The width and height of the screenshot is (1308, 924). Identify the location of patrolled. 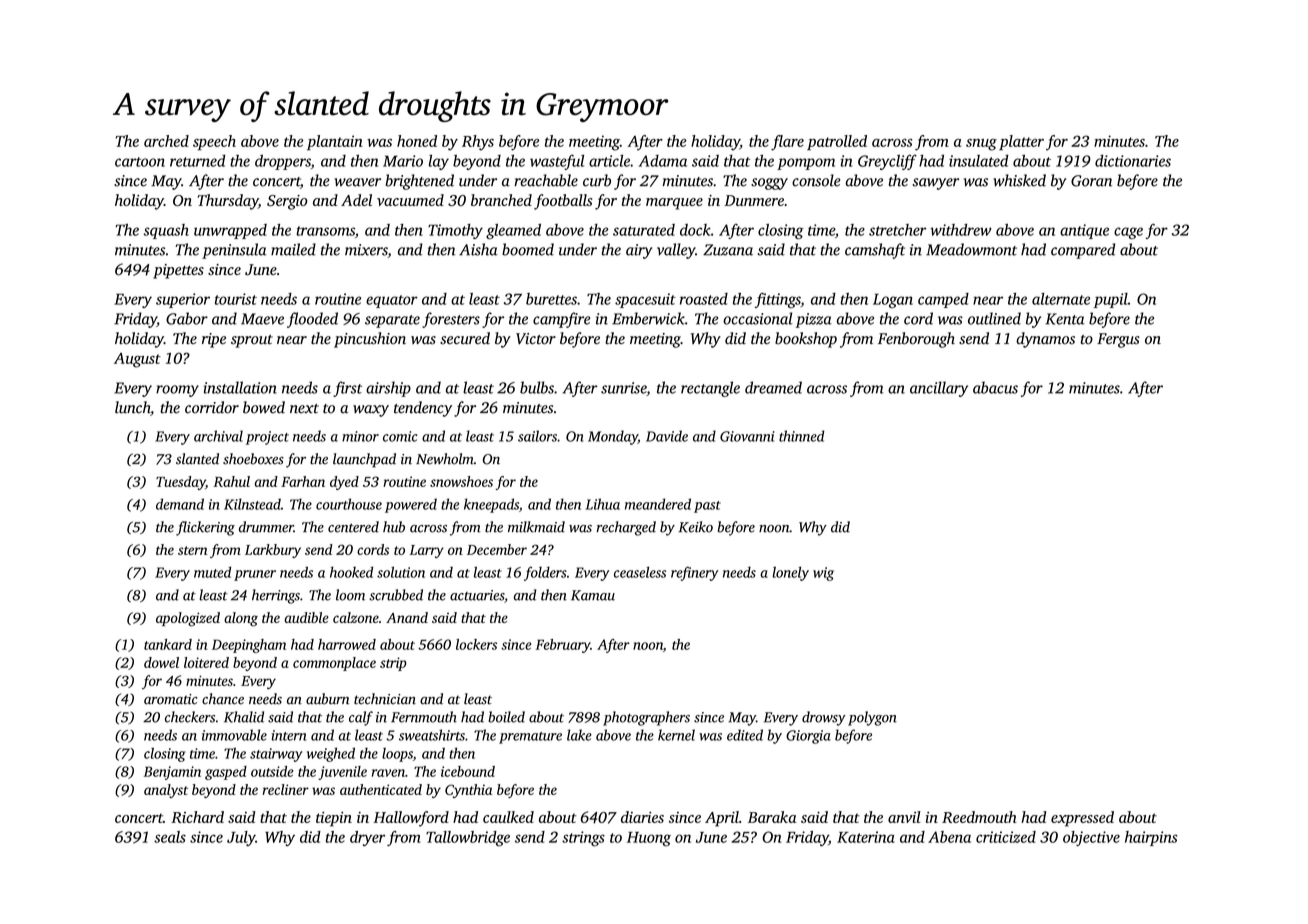
(837, 142).
